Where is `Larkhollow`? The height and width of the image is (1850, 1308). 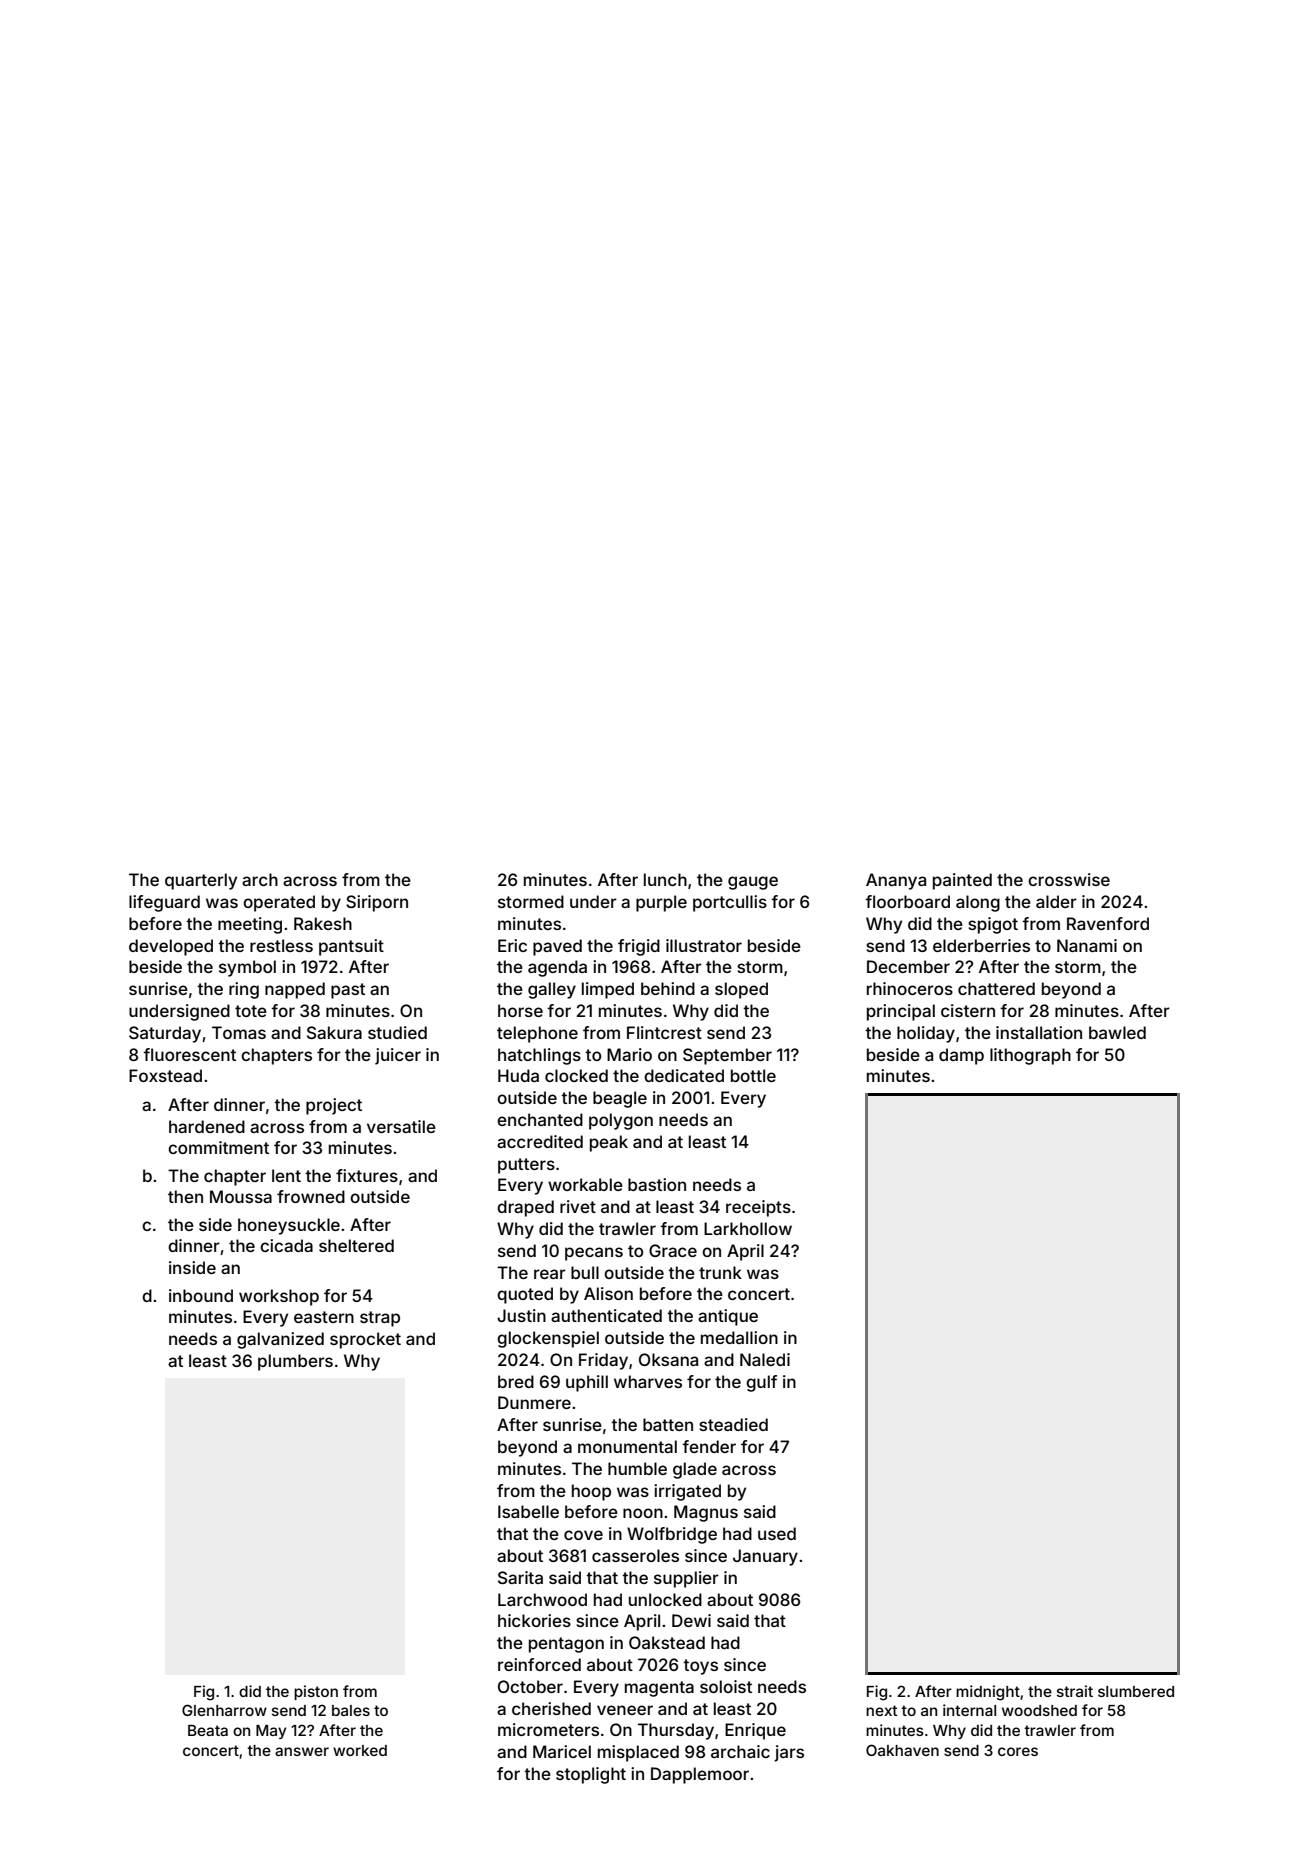
Larkhollow is located at coordinates (748, 1228).
